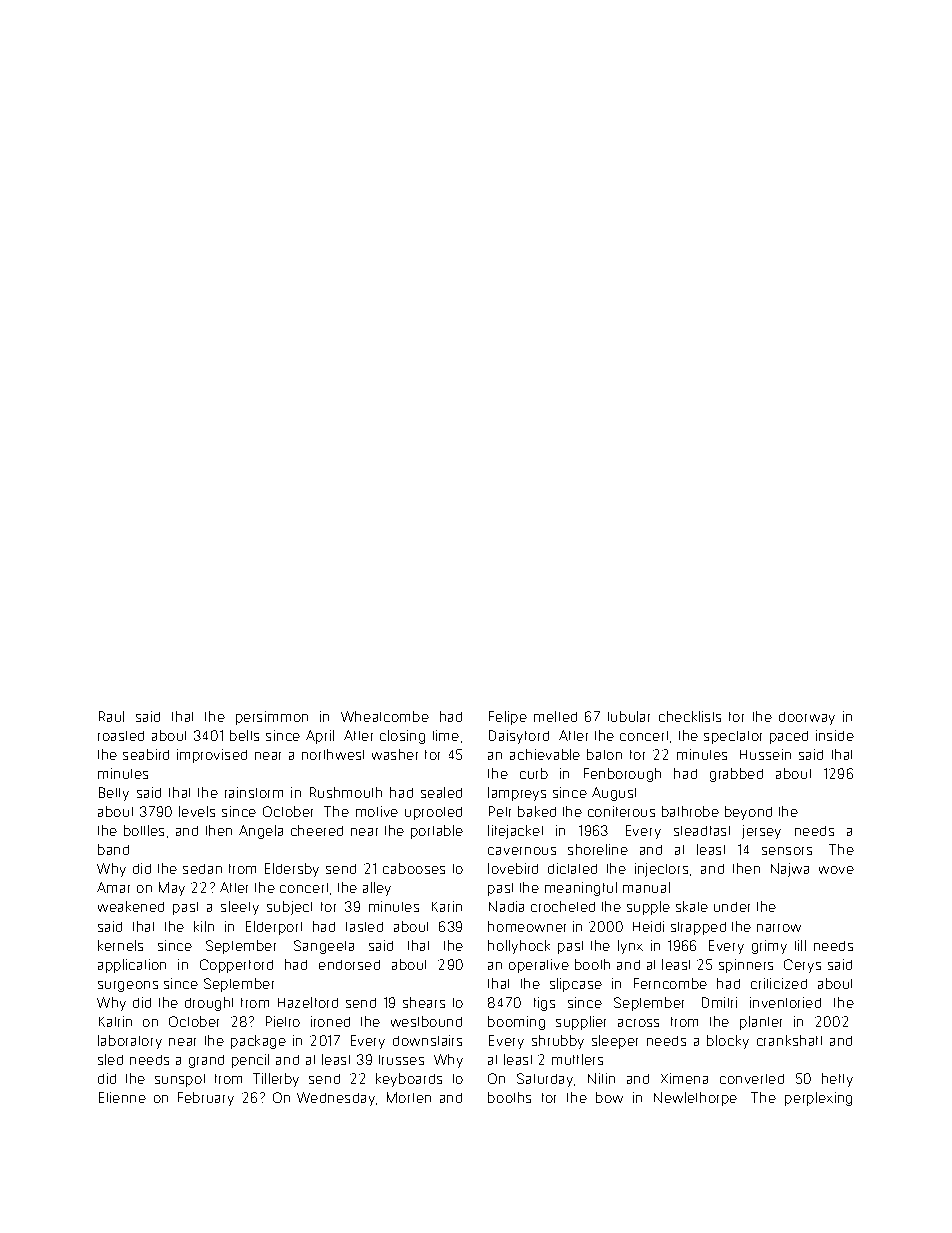 The image size is (952, 1233). What do you see at coordinates (447, 906) in the screenshot?
I see `Karin` at bounding box center [447, 906].
